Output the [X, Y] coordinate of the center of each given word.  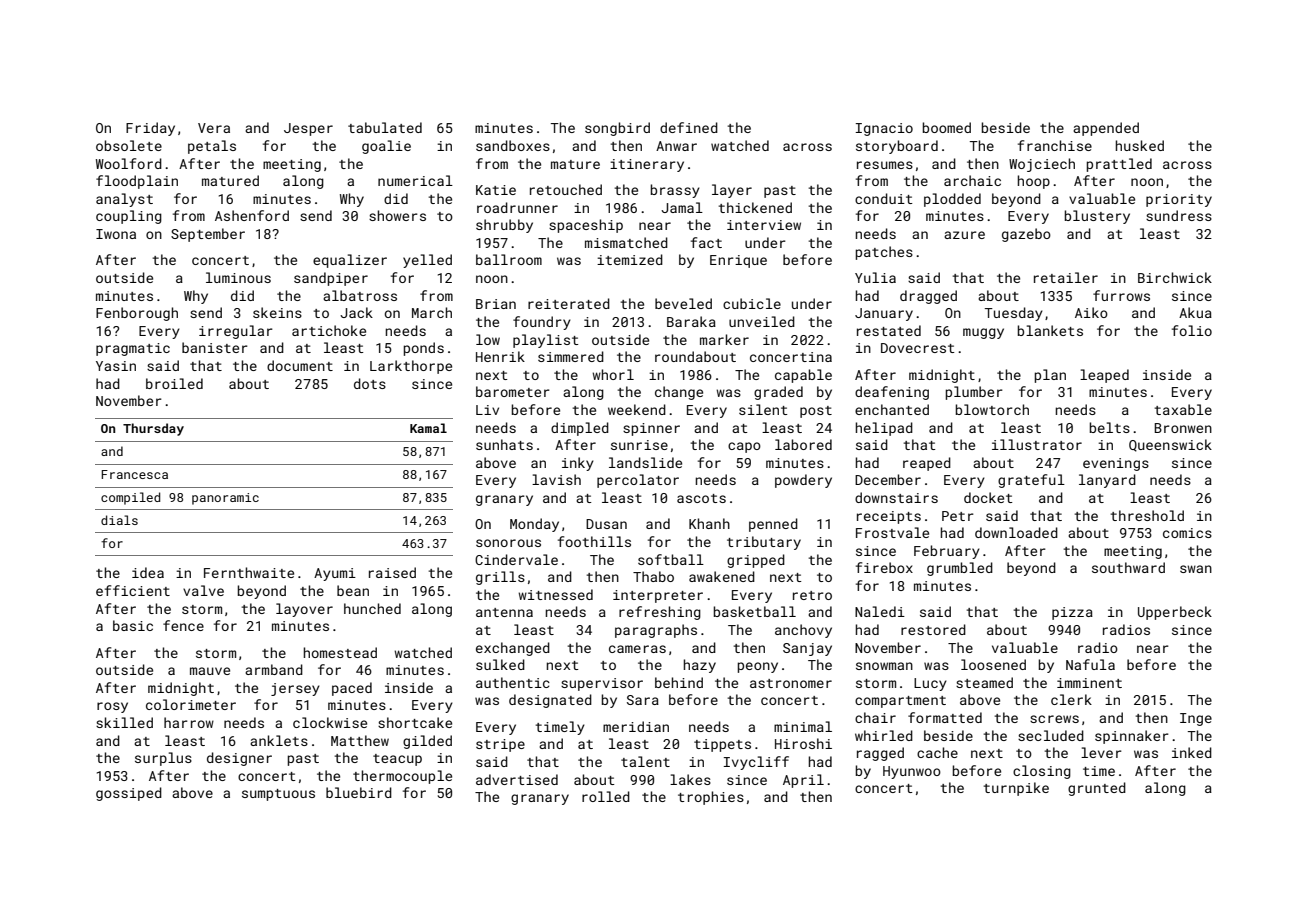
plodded [952, 200]
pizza [1072, 613]
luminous [238, 277]
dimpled [580, 429]
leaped [1104, 376]
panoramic [225, 499]
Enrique [738, 261]
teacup [397, 760]
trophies [711, 798]
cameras [637, 649]
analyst [124, 200]
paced [352, 689]
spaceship [586, 226]
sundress [1179, 215]
